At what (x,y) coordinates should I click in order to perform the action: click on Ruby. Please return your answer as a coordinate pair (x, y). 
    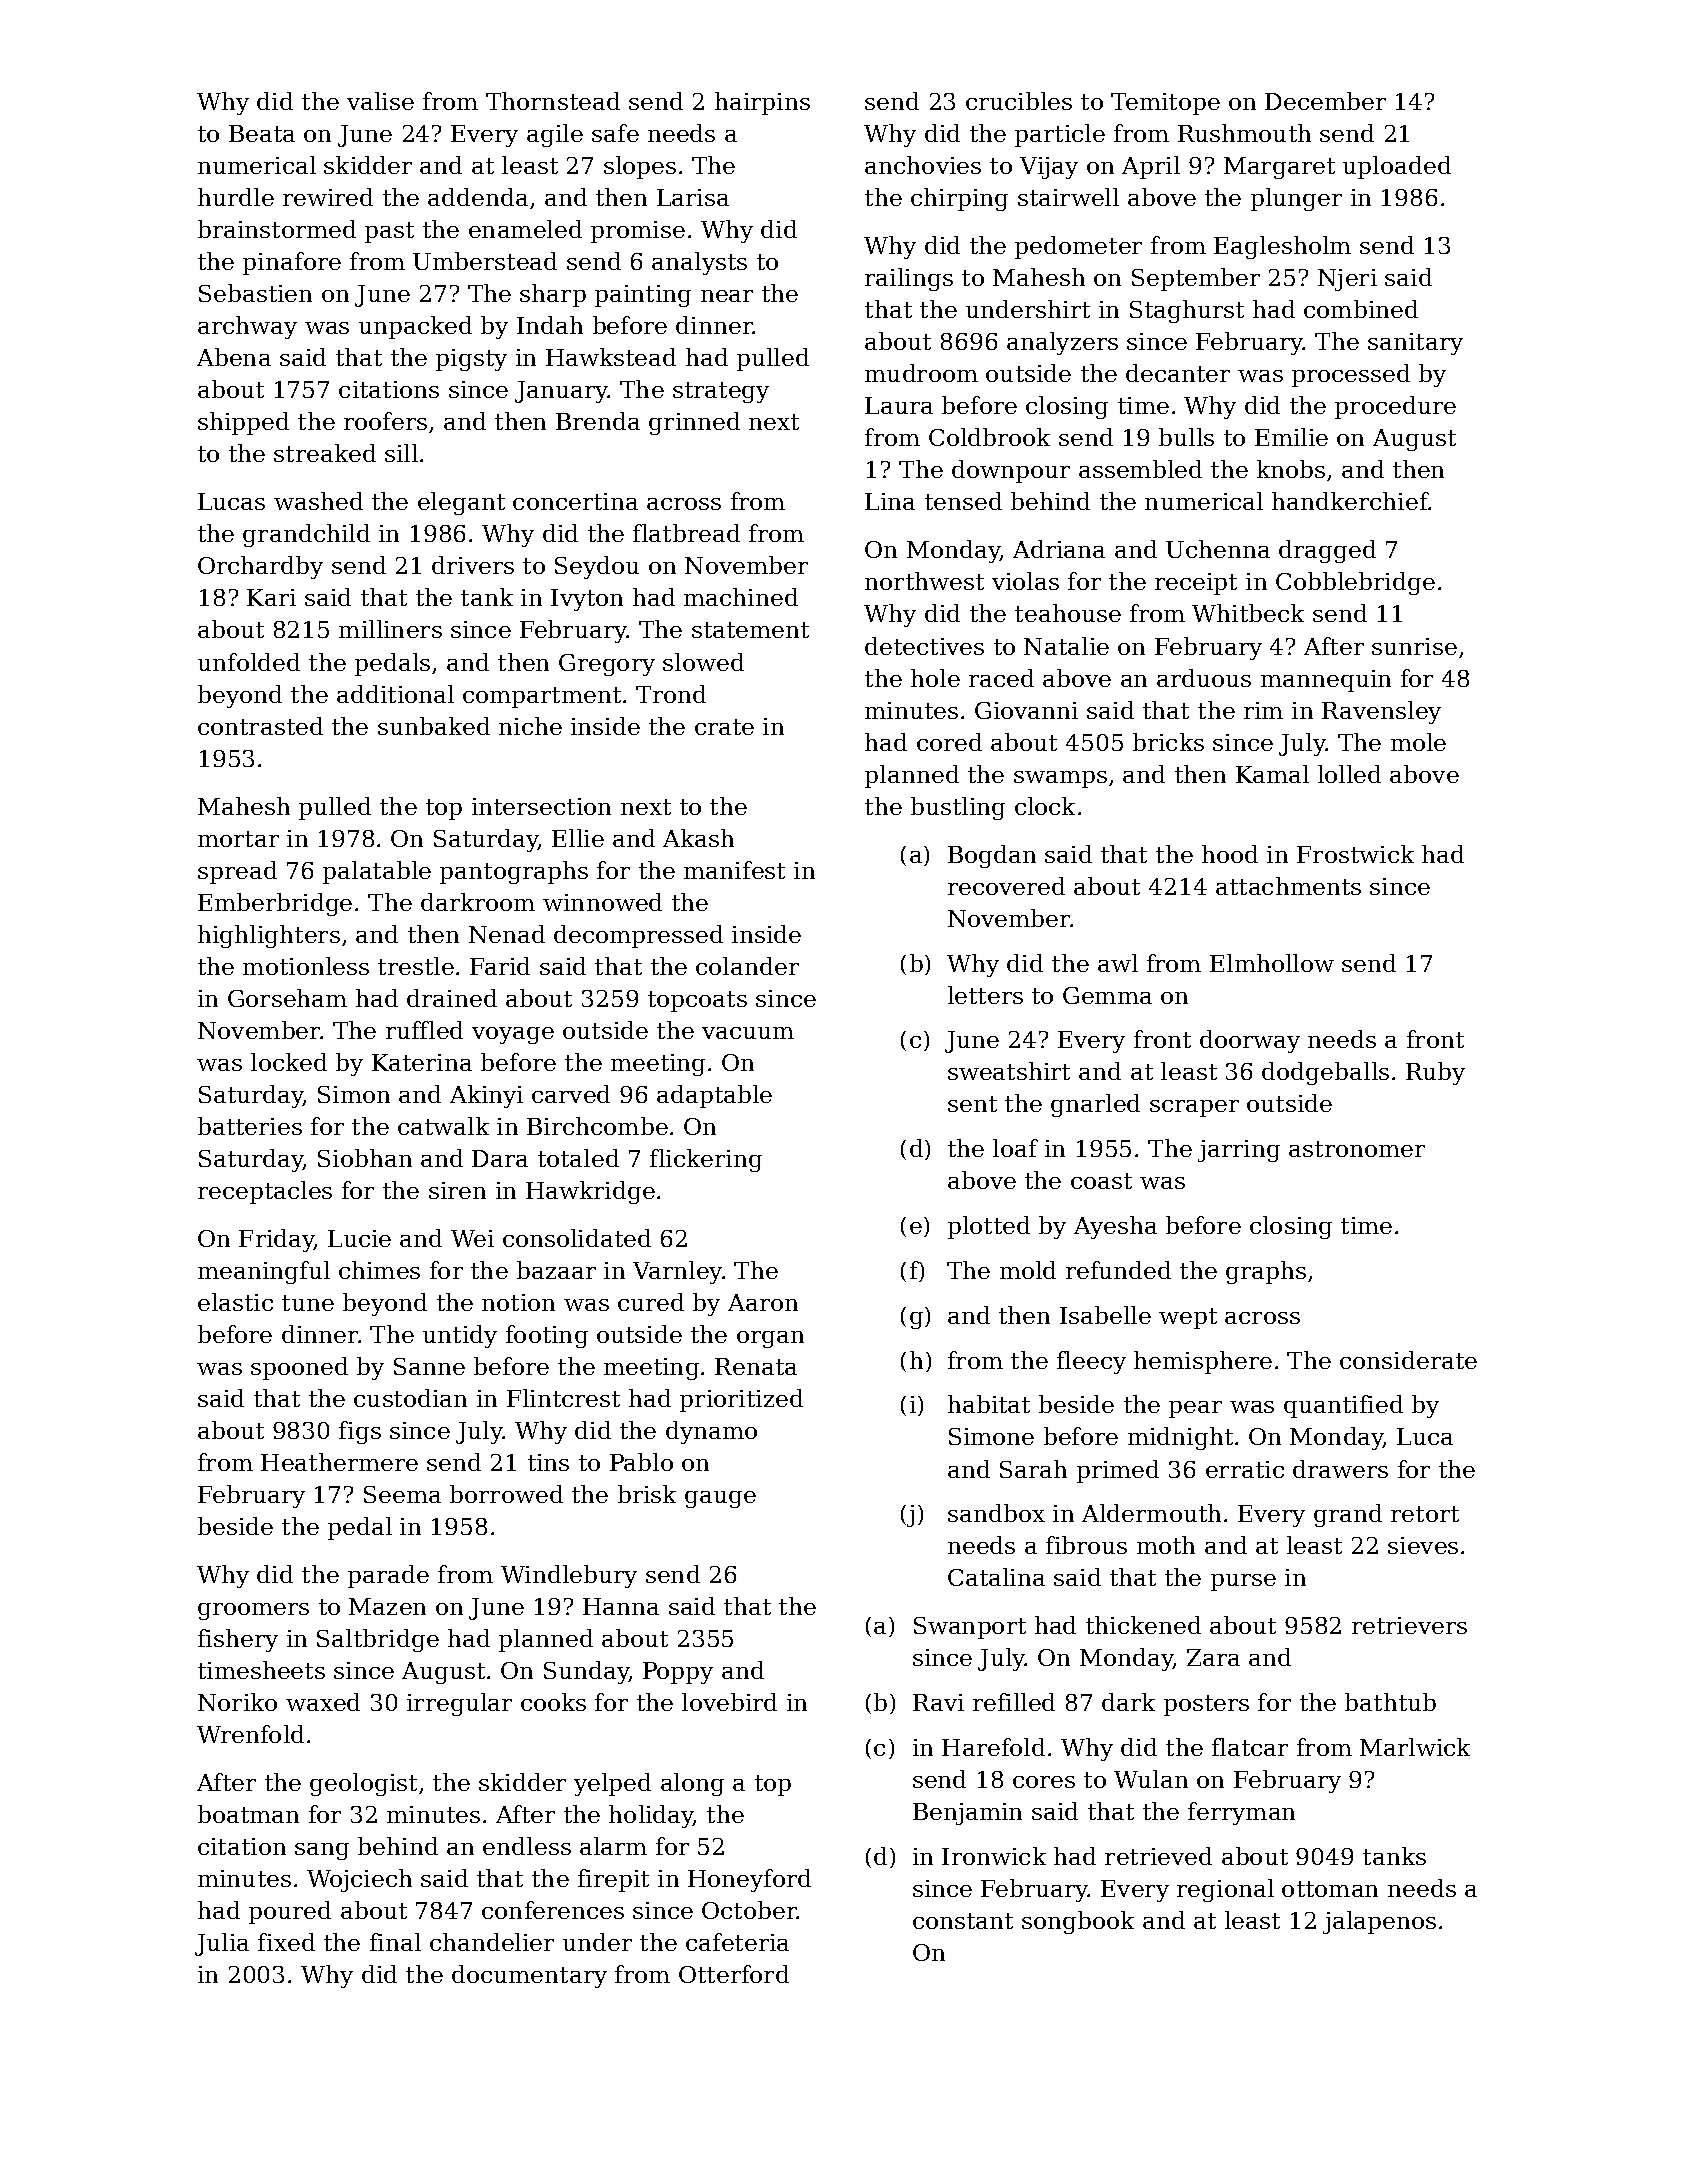
    Looking at the image, I should click on (1435, 1073).
